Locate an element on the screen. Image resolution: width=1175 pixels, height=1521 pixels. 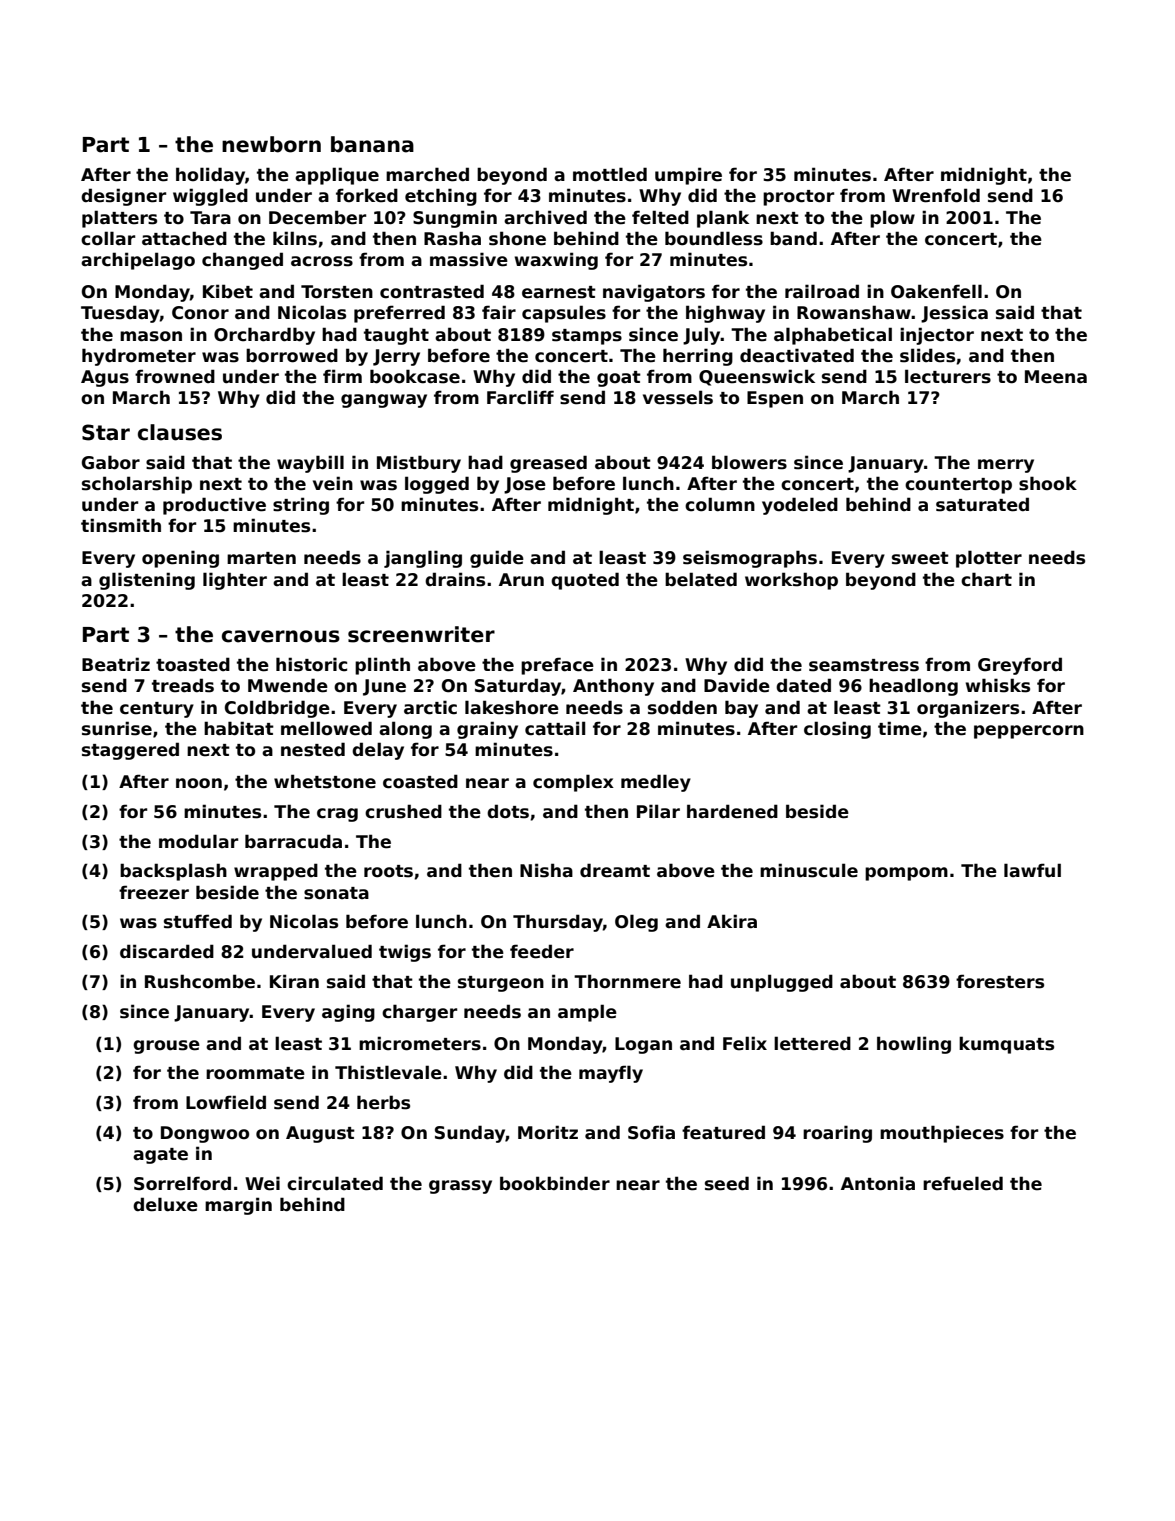
archipelago is located at coordinates (138, 261).
